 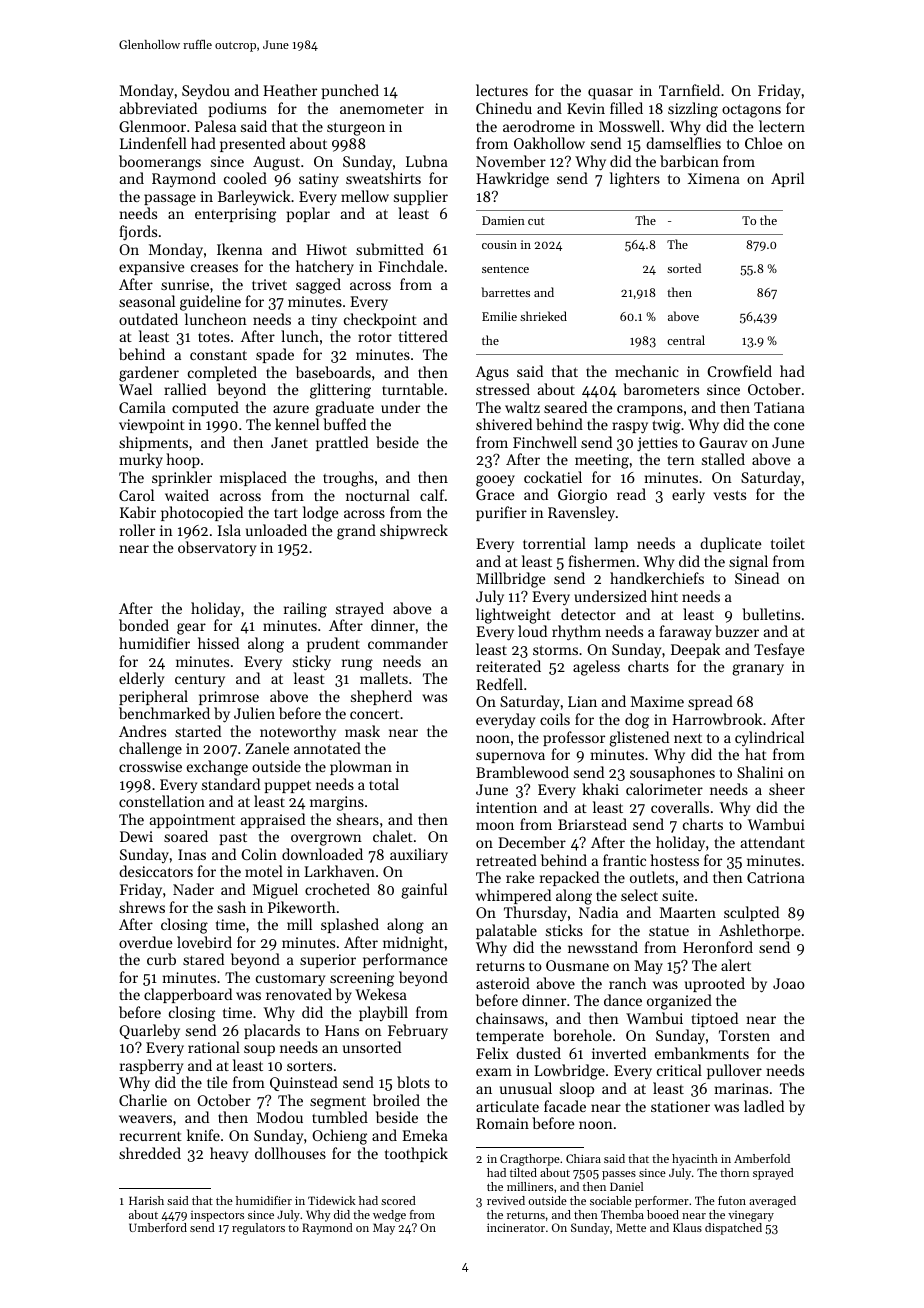 What do you see at coordinates (170, 200) in the screenshot?
I see `passage` at bounding box center [170, 200].
